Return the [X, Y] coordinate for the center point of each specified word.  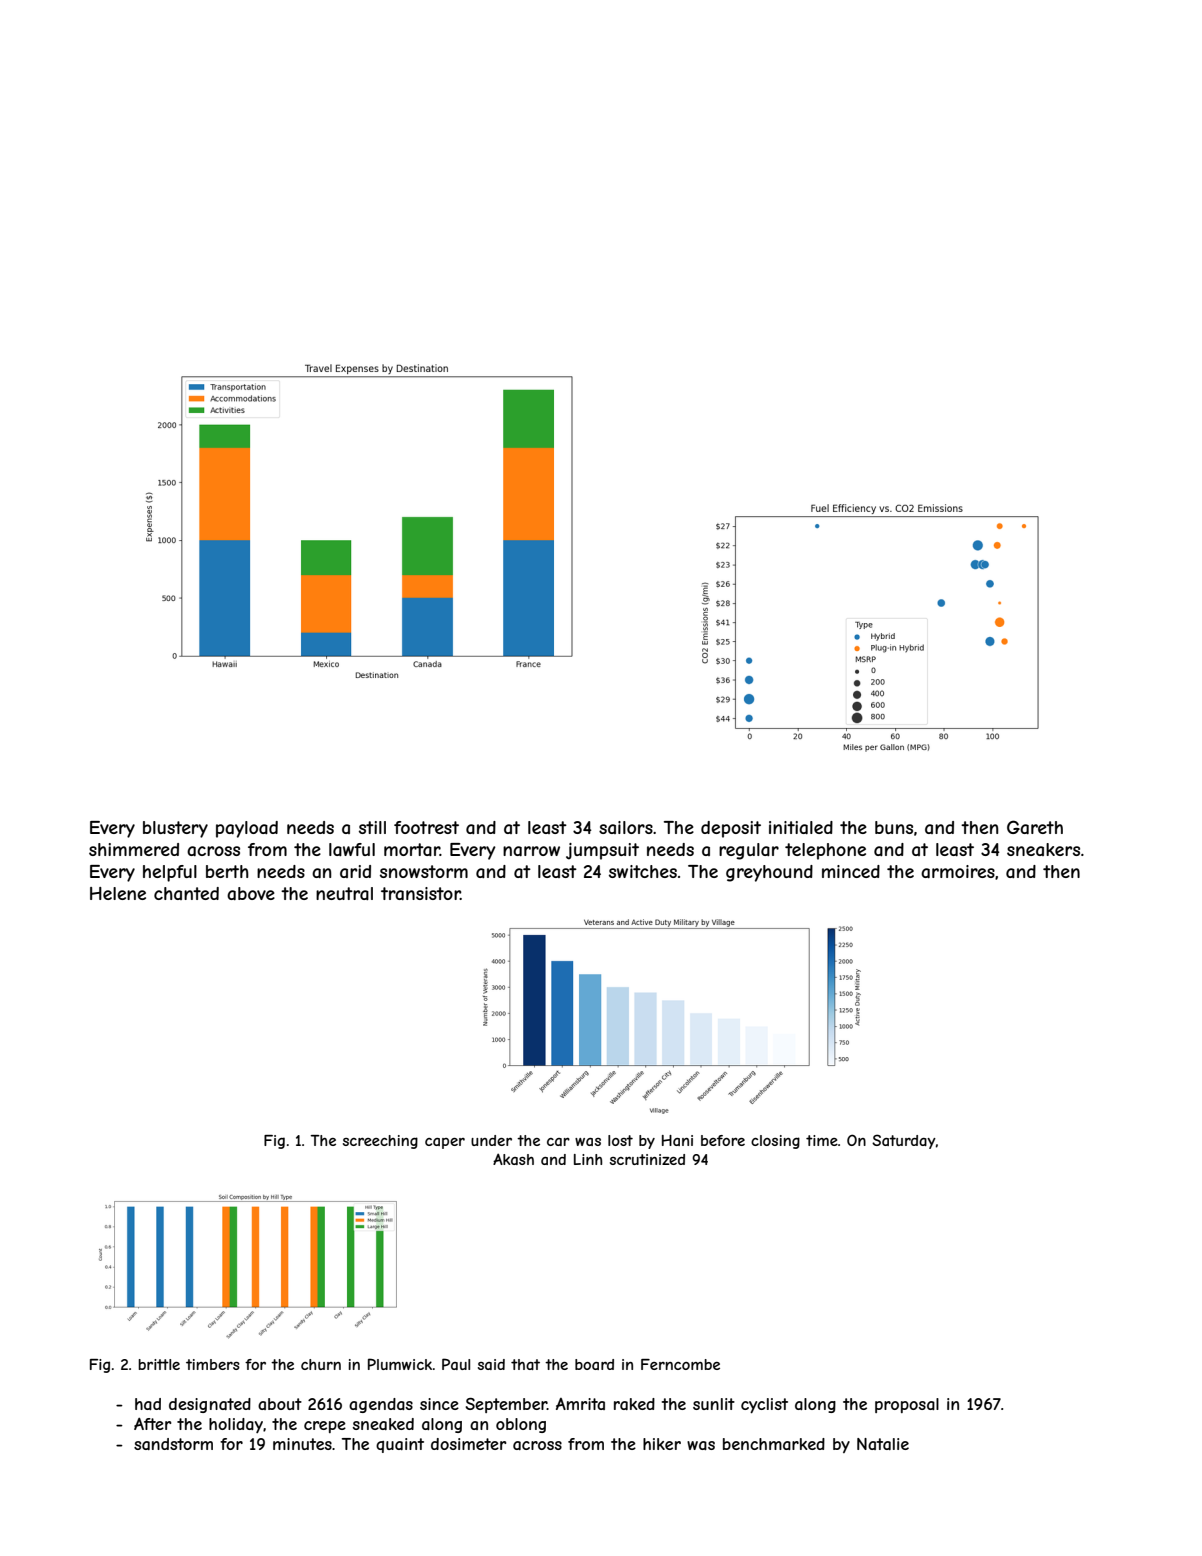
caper [445, 1143]
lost [620, 1140]
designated [210, 1405]
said [491, 1364]
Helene [118, 893]
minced [851, 871]
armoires [958, 871]
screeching [380, 1142]
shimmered [134, 849]
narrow [531, 851]
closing [775, 1142]
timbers [213, 1364]
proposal [907, 1405]
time [822, 1140]
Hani [677, 1140]
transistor [421, 893]
